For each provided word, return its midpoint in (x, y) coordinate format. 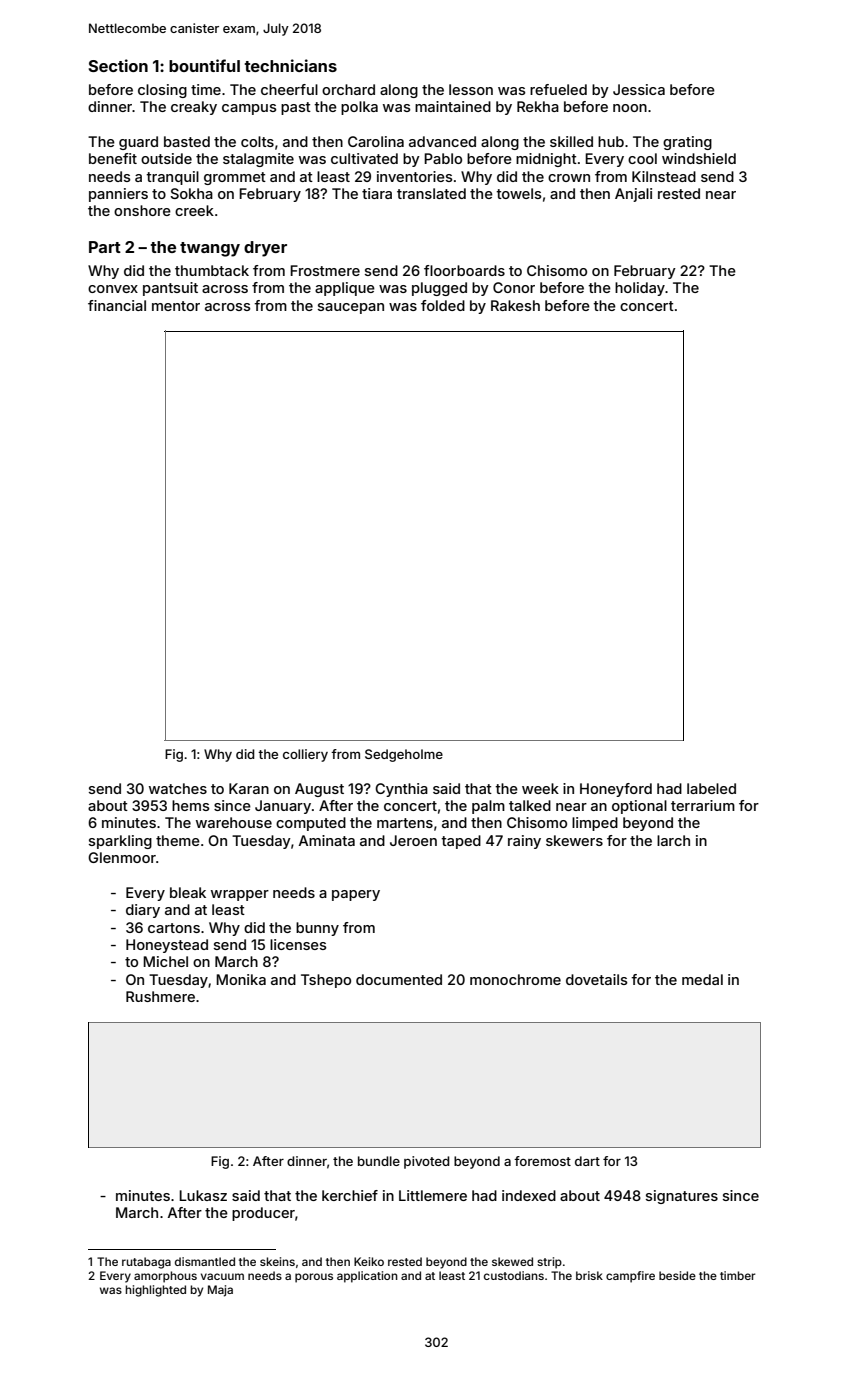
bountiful (204, 65)
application (367, 1277)
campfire (630, 1277)
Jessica (639, 89)
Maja (220, 1291)
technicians (291, 65)
